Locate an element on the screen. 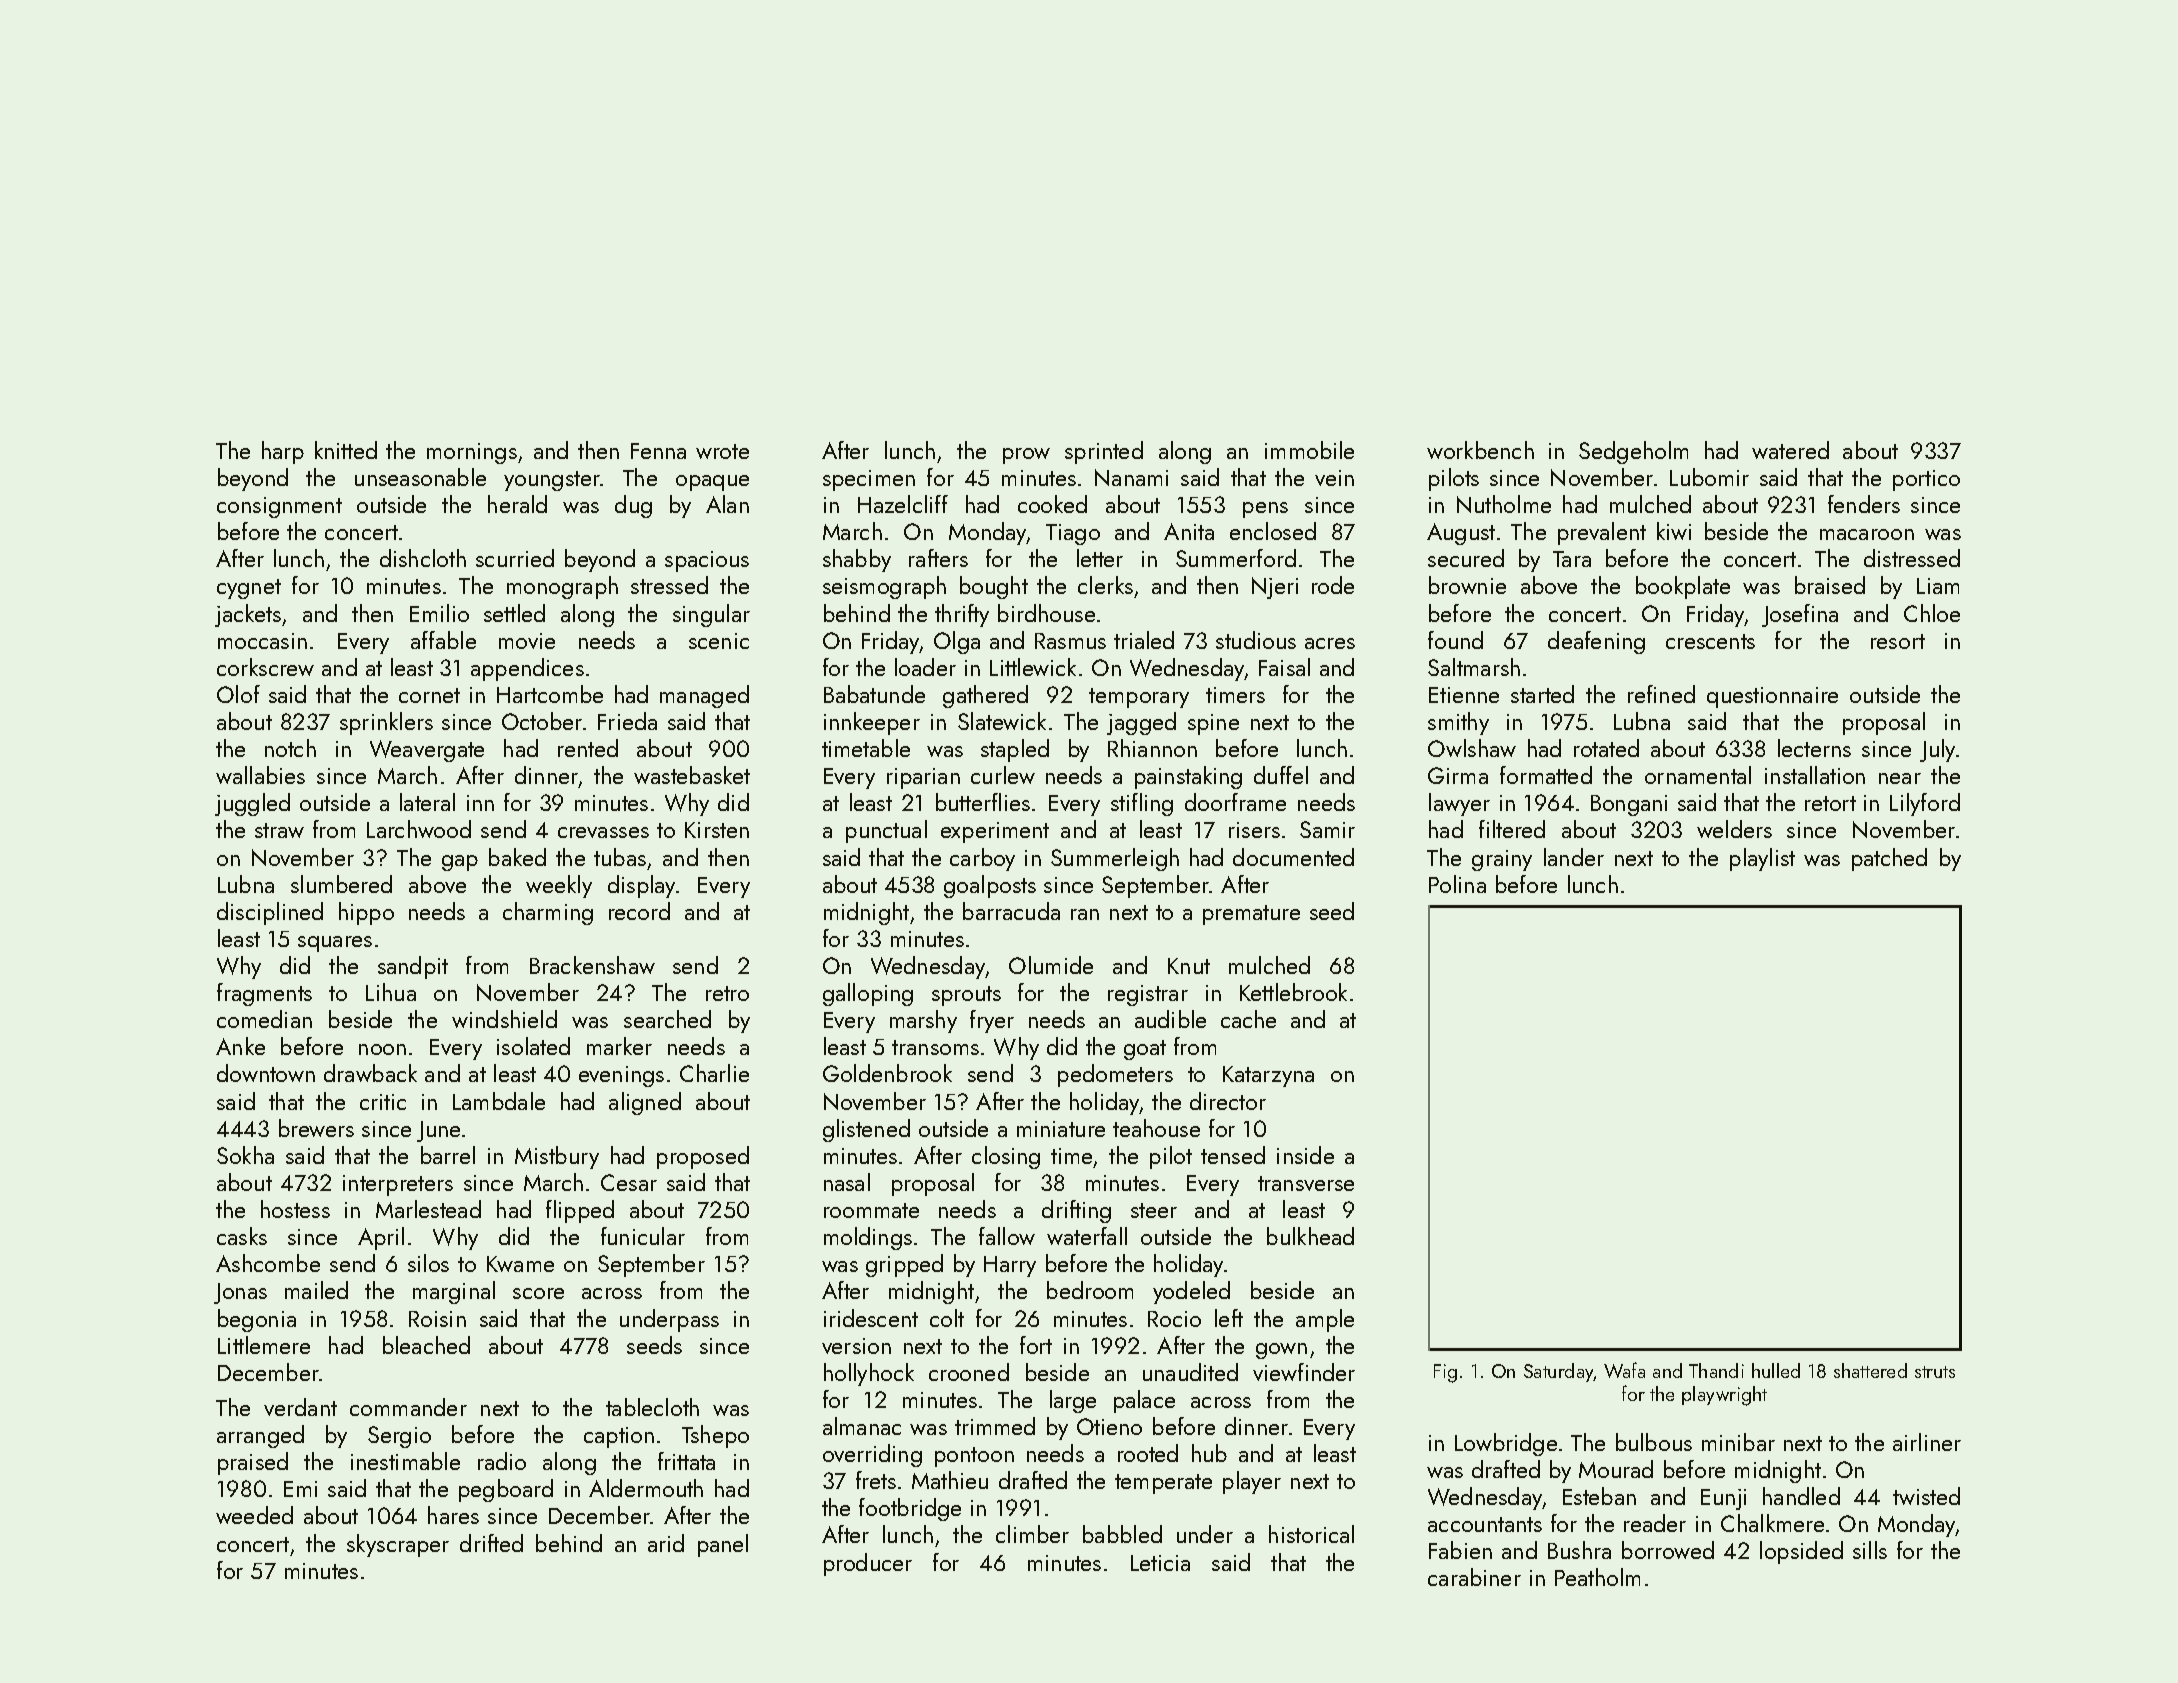 This screenshot has width=2178, height=1683. playlist is located at coordinates (1762, 859).
